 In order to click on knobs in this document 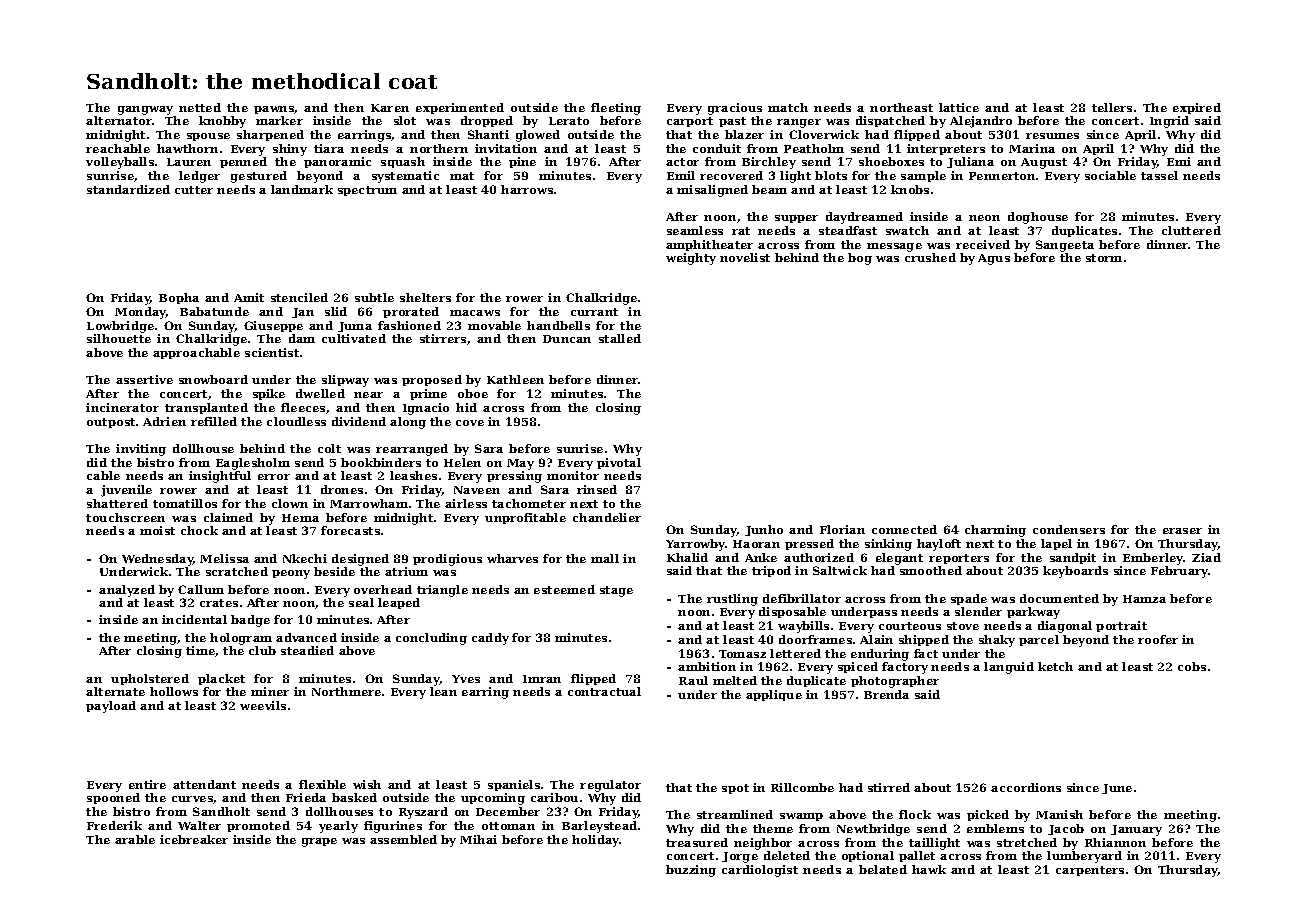, I will do `click(910, 189)`.
